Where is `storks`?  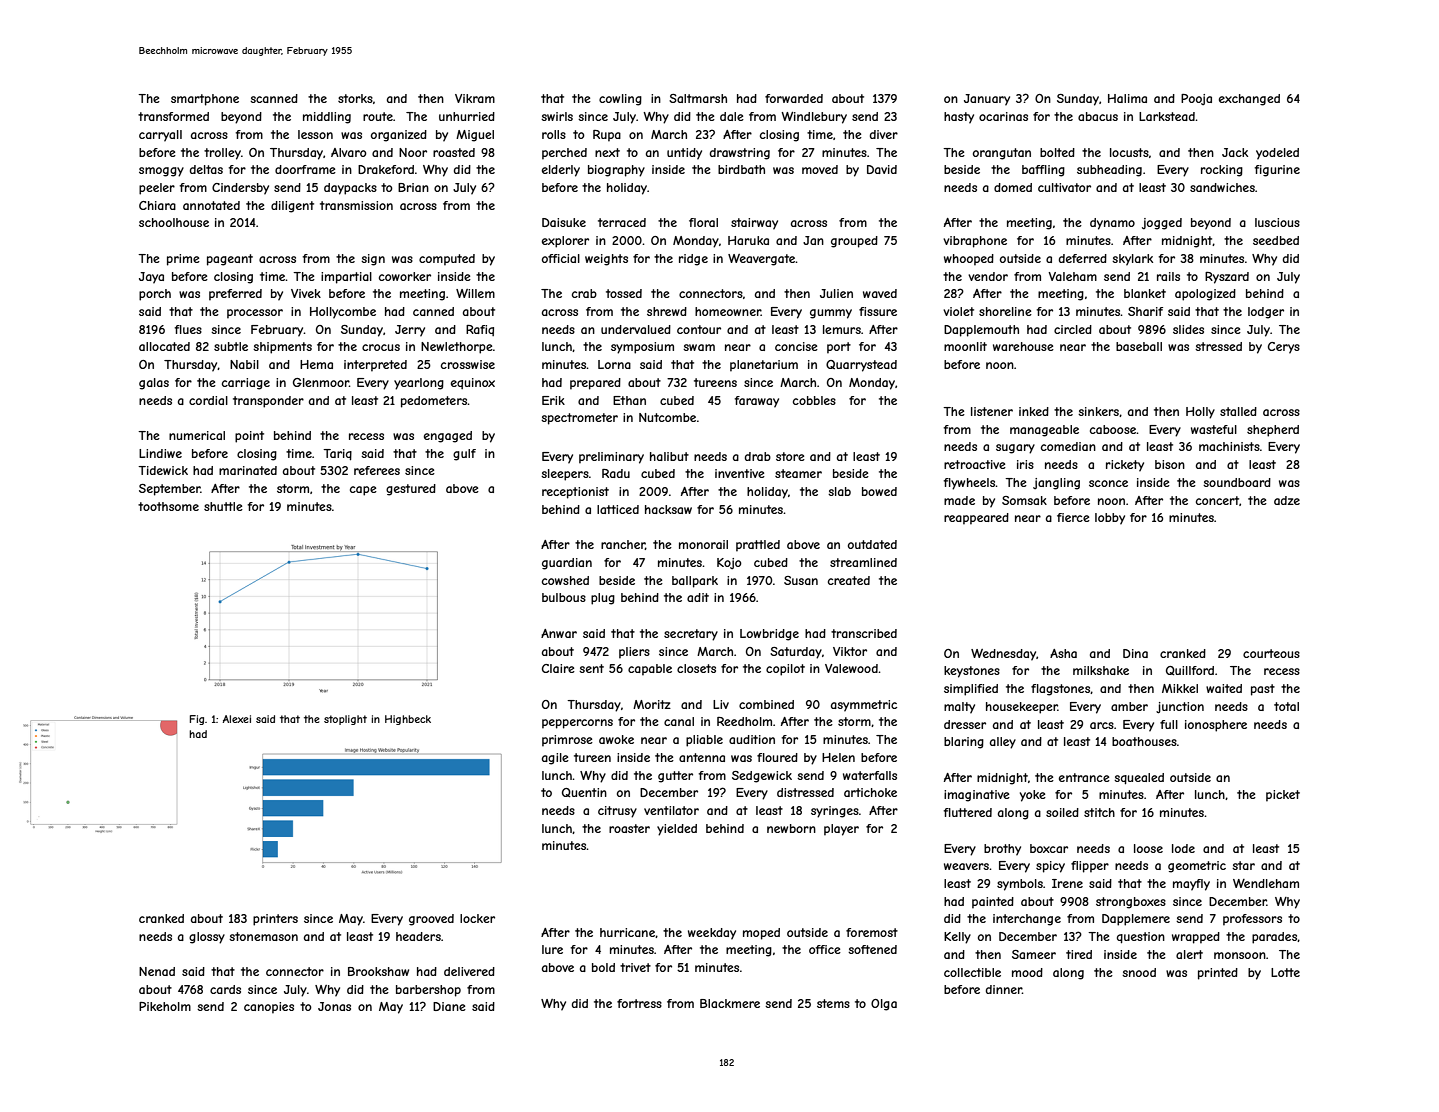 storks is located at coordinates (355, 98).
